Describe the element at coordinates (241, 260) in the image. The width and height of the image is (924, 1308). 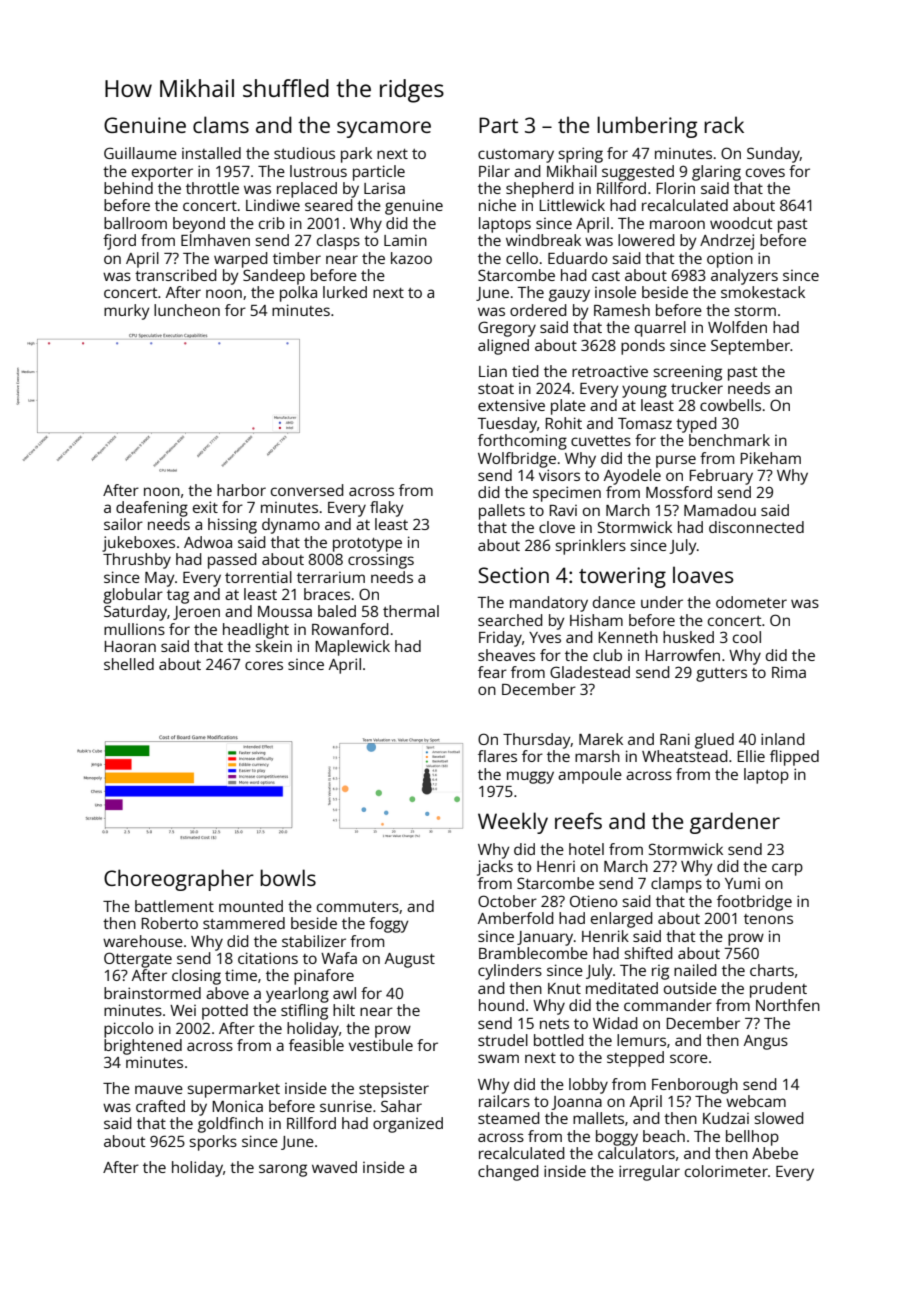
I see `warped` at that location.
